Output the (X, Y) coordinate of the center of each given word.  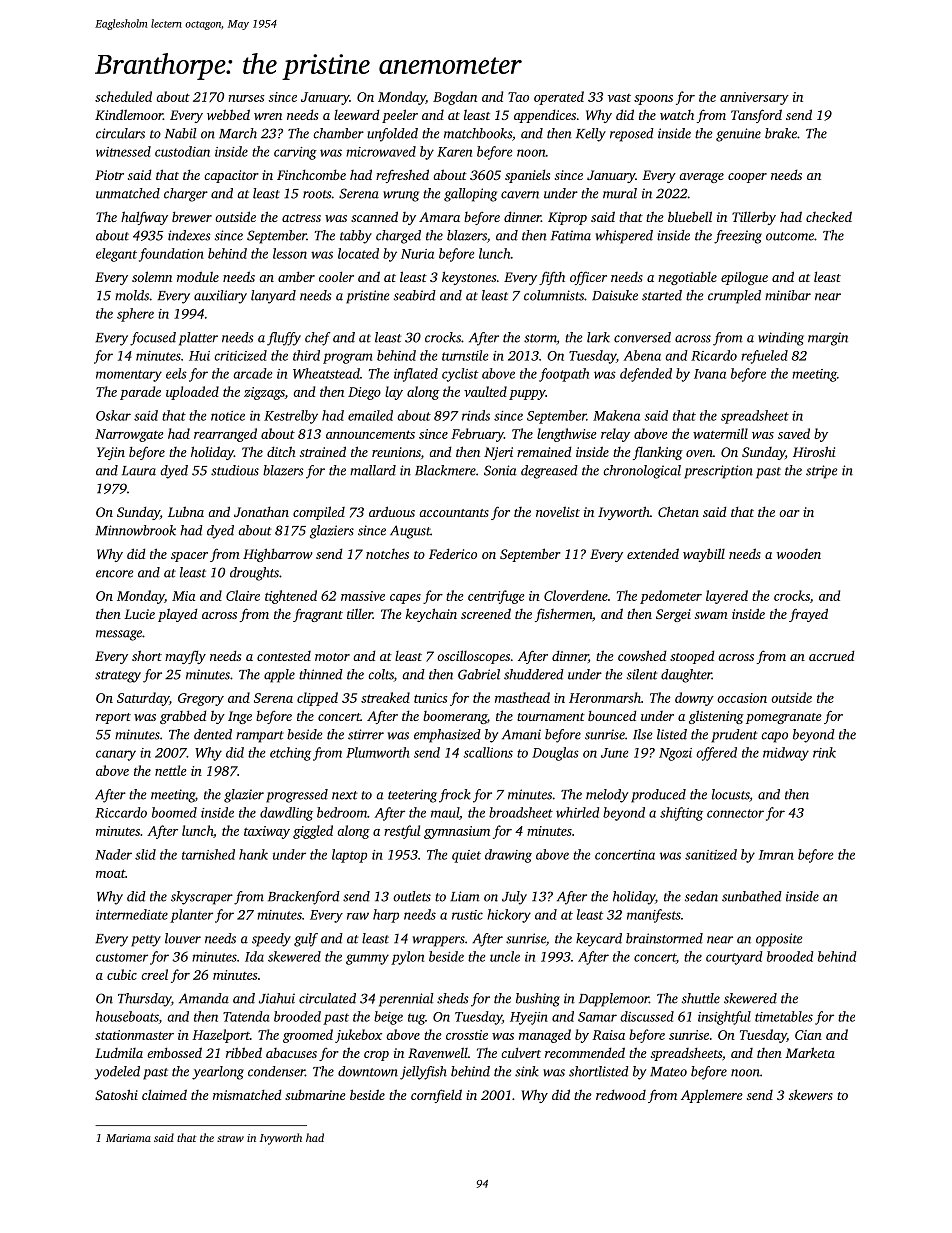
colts (381, 674)
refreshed (402, 176)
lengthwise (567, 435)
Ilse (642, 734)
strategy (118, 677)
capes (405, 599)
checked (829, 216)
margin (828, 339)
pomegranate (784, 718)
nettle (171, 770)
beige (388, 1018)
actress (301, 218)
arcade (252, 373)
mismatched (247, 1094)
